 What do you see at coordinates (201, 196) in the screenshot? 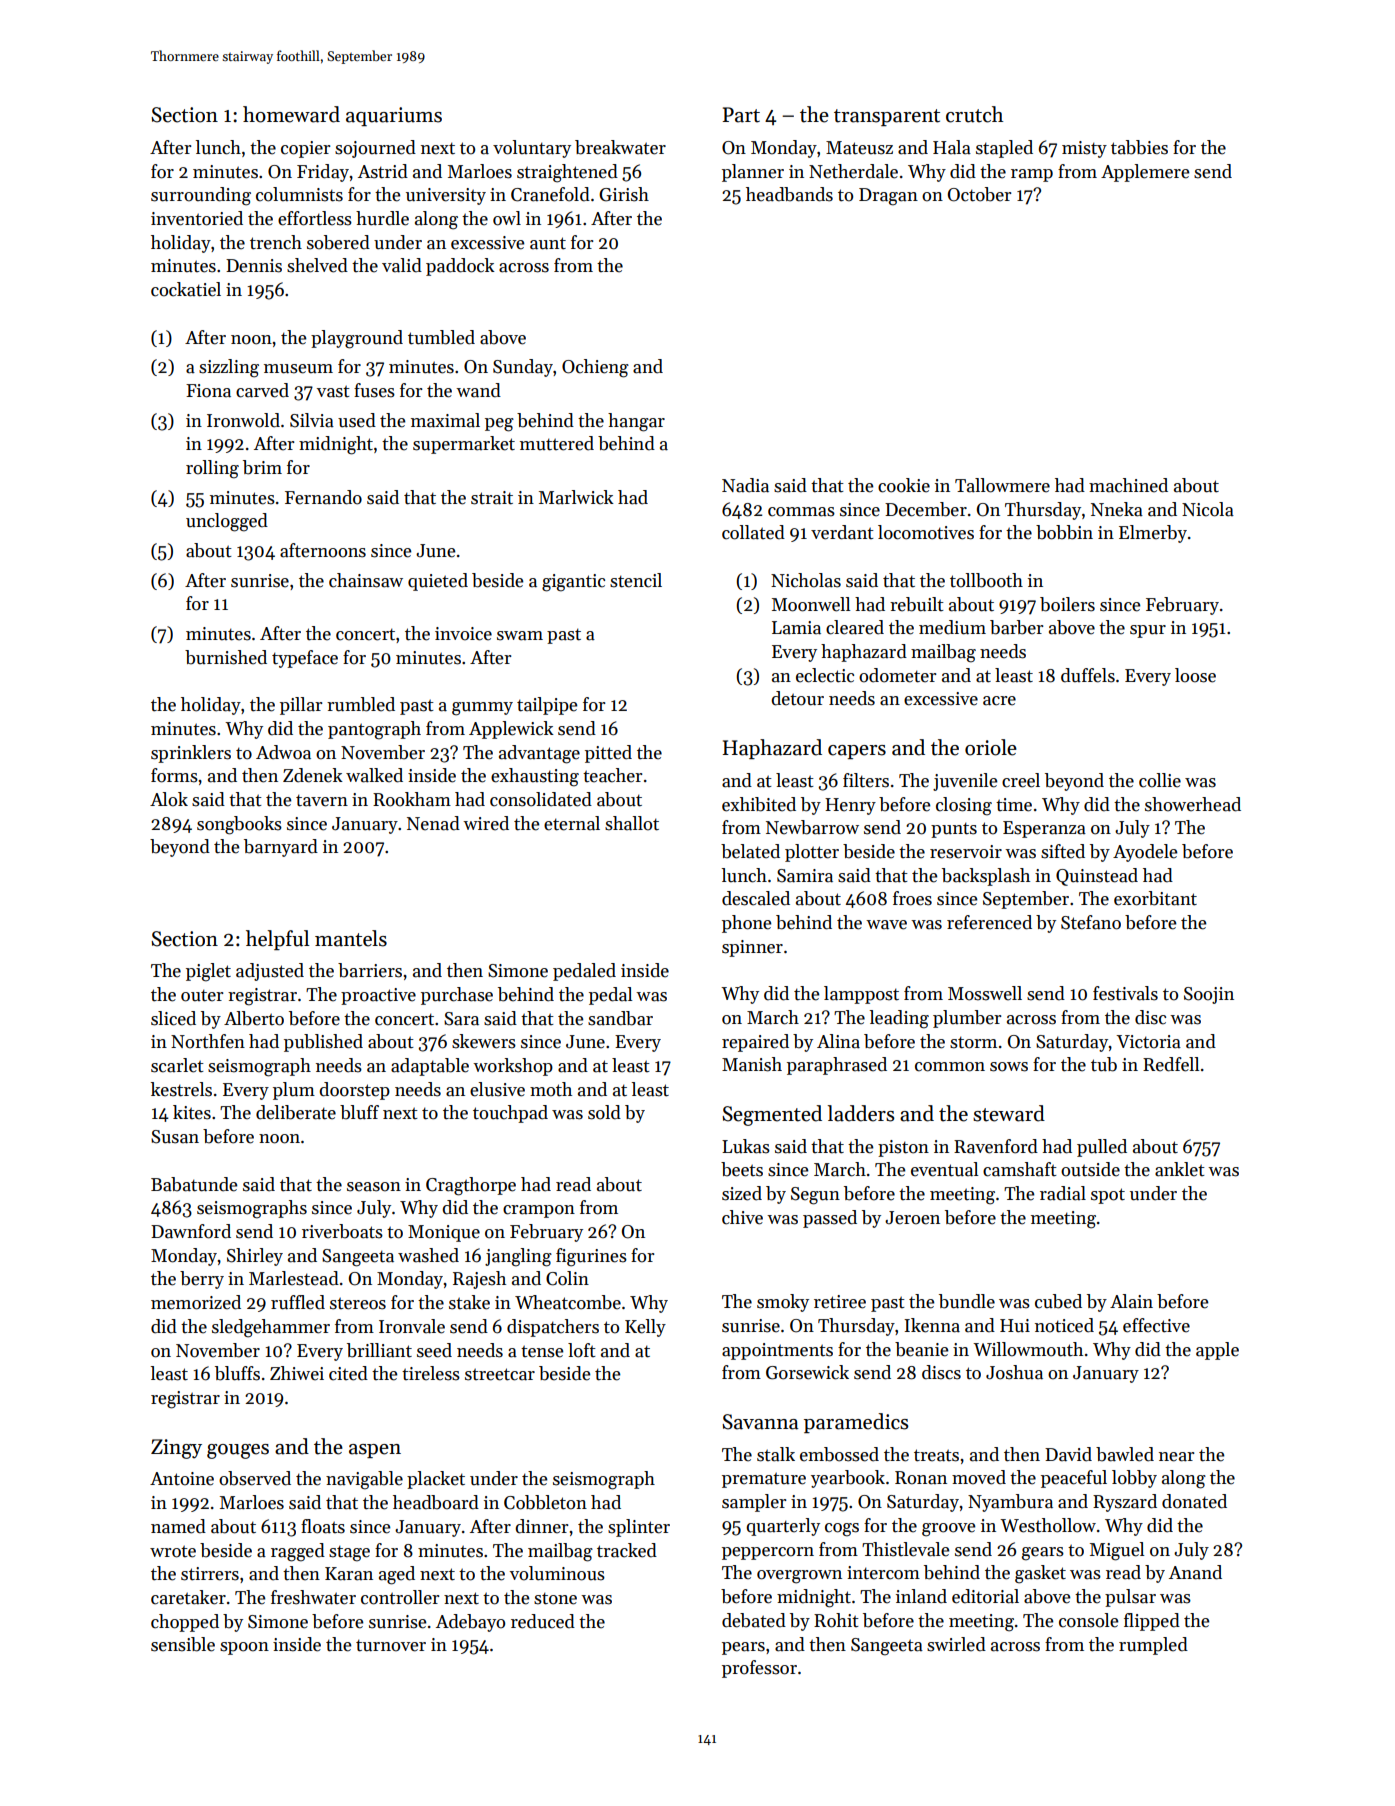
I see `surrounding` at bounding box center [201, 196].
